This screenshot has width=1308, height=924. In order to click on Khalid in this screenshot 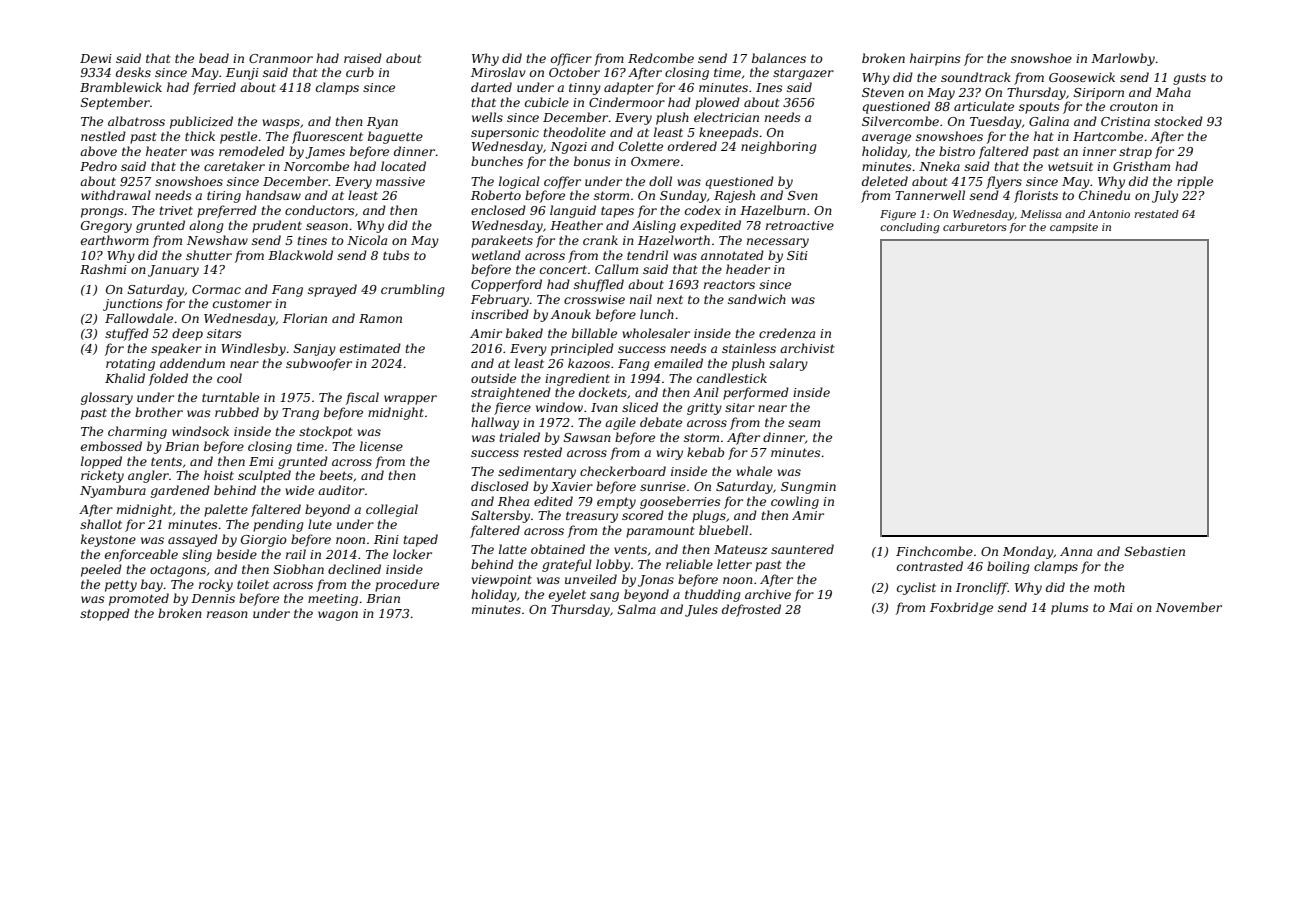, I will do `click(125, 378)`.
